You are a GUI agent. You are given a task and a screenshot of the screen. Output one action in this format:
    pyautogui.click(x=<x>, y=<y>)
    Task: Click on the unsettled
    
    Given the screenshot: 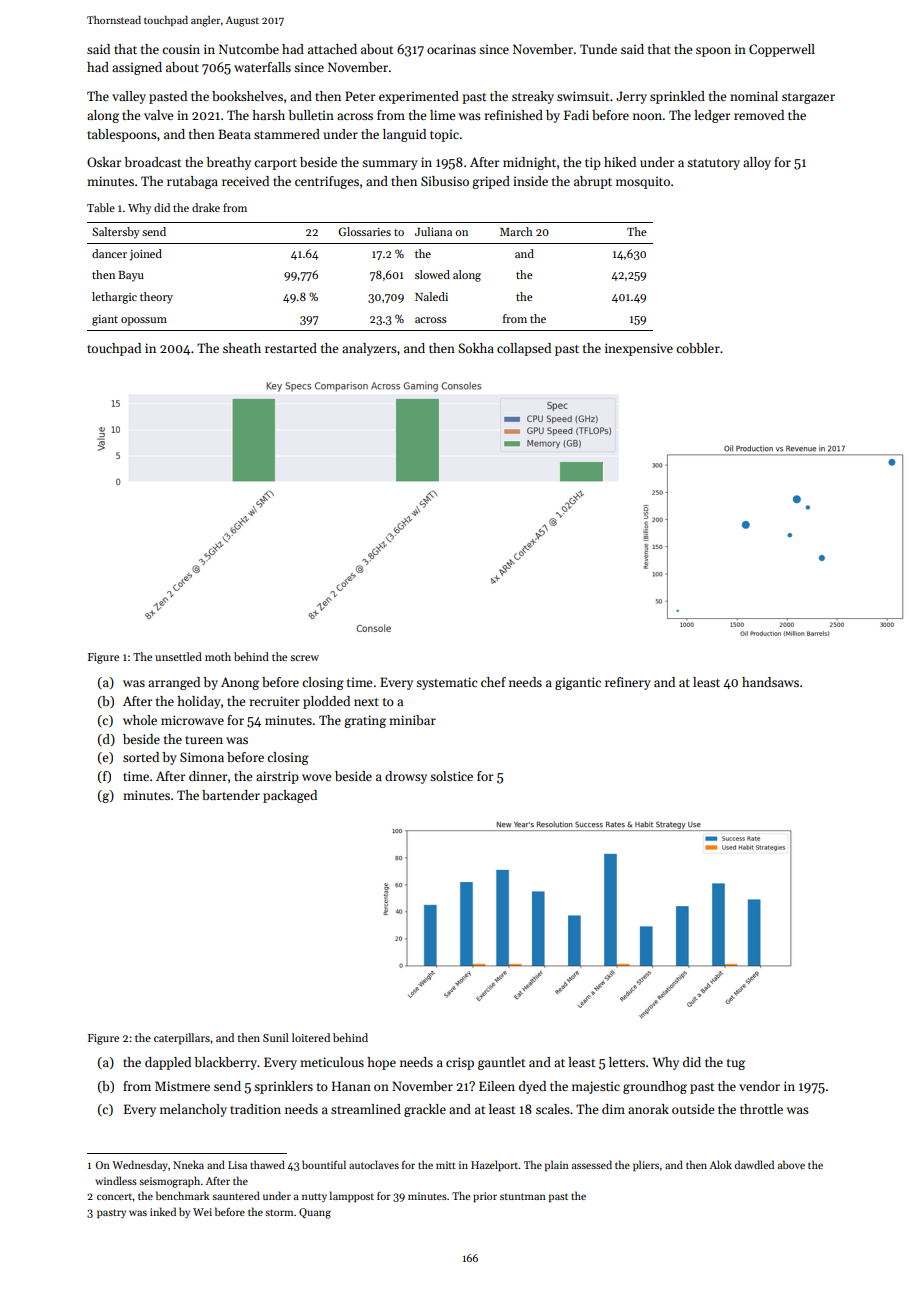 What is the action you would take?
    pyautogui.click(x=178, y=656)
